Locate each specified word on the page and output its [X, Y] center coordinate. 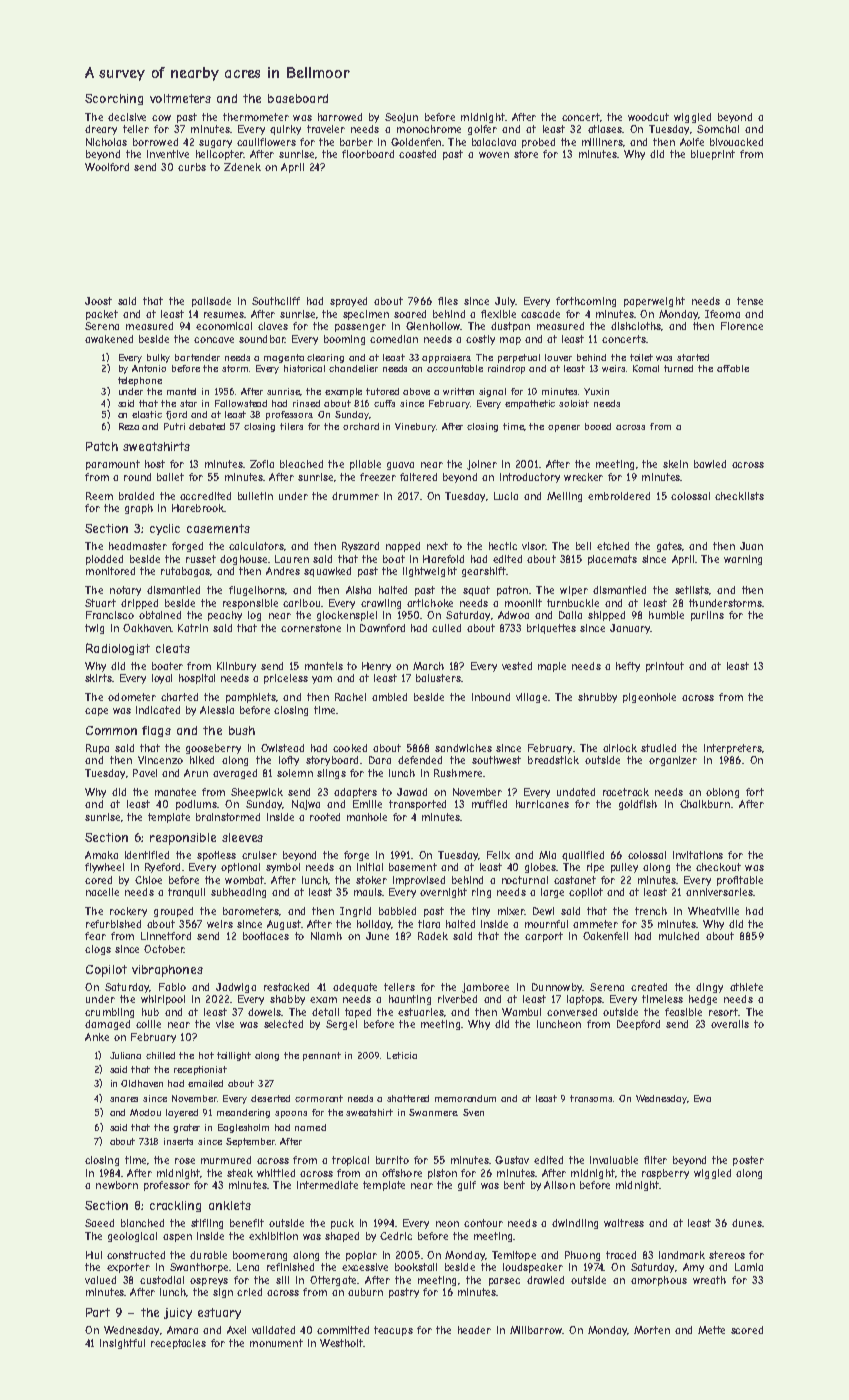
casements [218, 528]
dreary [101, 130]
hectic [503, 546]
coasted [417, 154]
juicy [178, 1313]
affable [733, 368]
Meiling [564, 497]
